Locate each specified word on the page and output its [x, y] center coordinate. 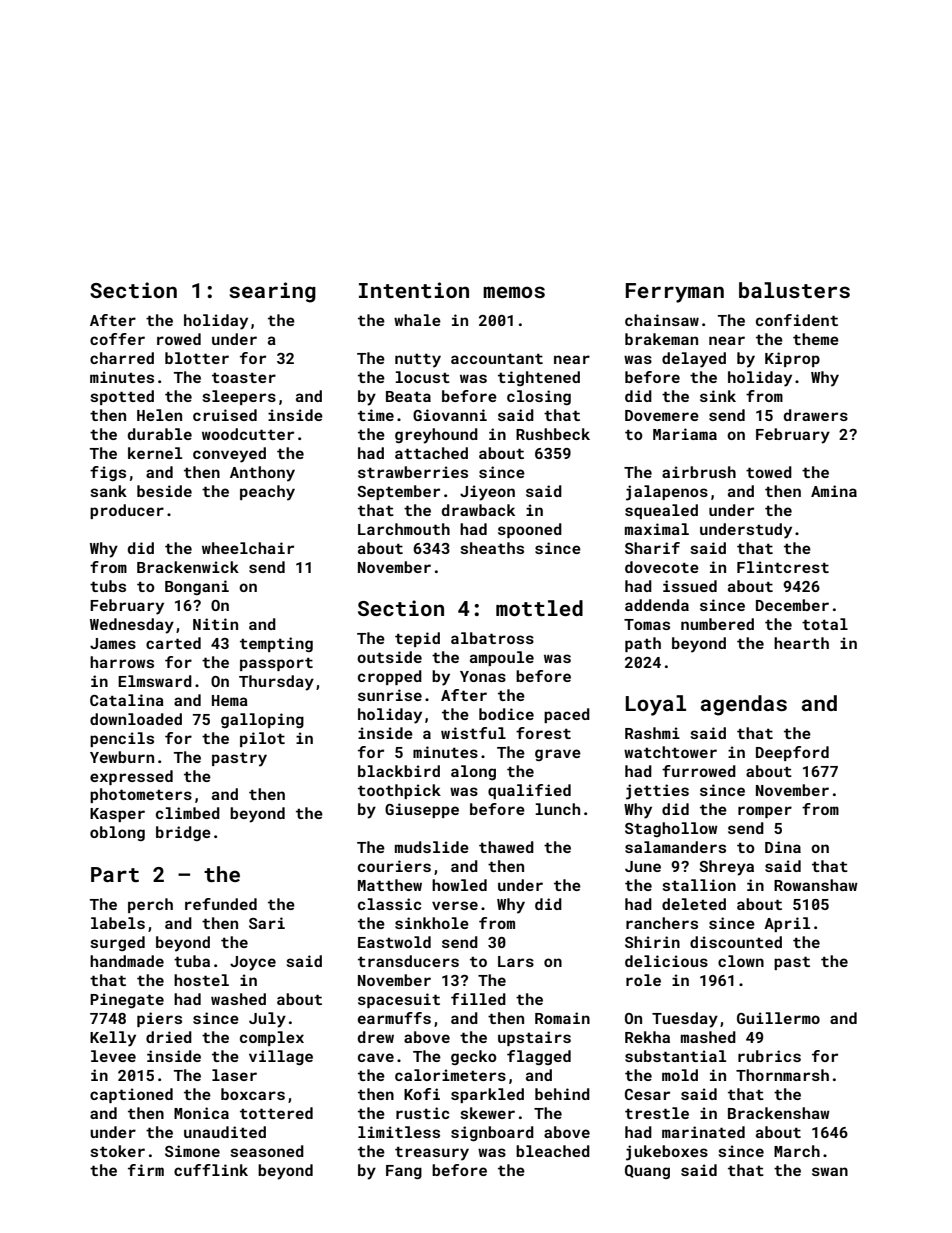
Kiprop [792, 359]
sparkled [487, 1095]
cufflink [211, 1170]
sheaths [492, 548]
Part [115, 874]
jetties [657, 792]
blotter [197, 358]
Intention [414, 290]
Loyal [656, 705]
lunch [557, 809]
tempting [276, 644]
